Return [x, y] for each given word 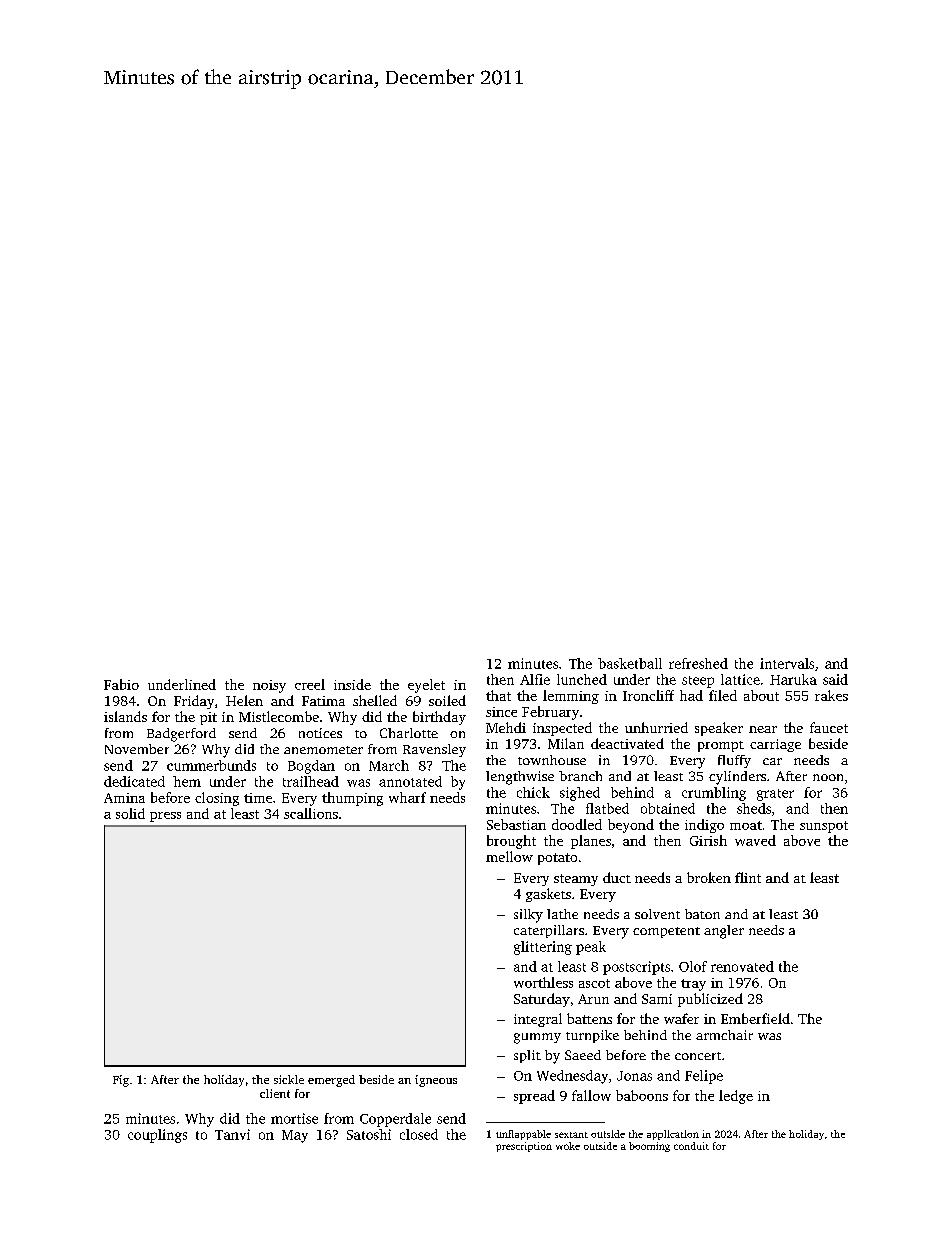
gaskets [548, 895]
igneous [436, 1081]
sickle [289, 1079]
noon [828, 777]
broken [709, 877]
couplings [157, 1136]
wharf [407, 797]
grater [775, 795]
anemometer [323, 750]
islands [125, 716]
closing [217, 799]
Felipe [704, 1077]
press [165, 817]
